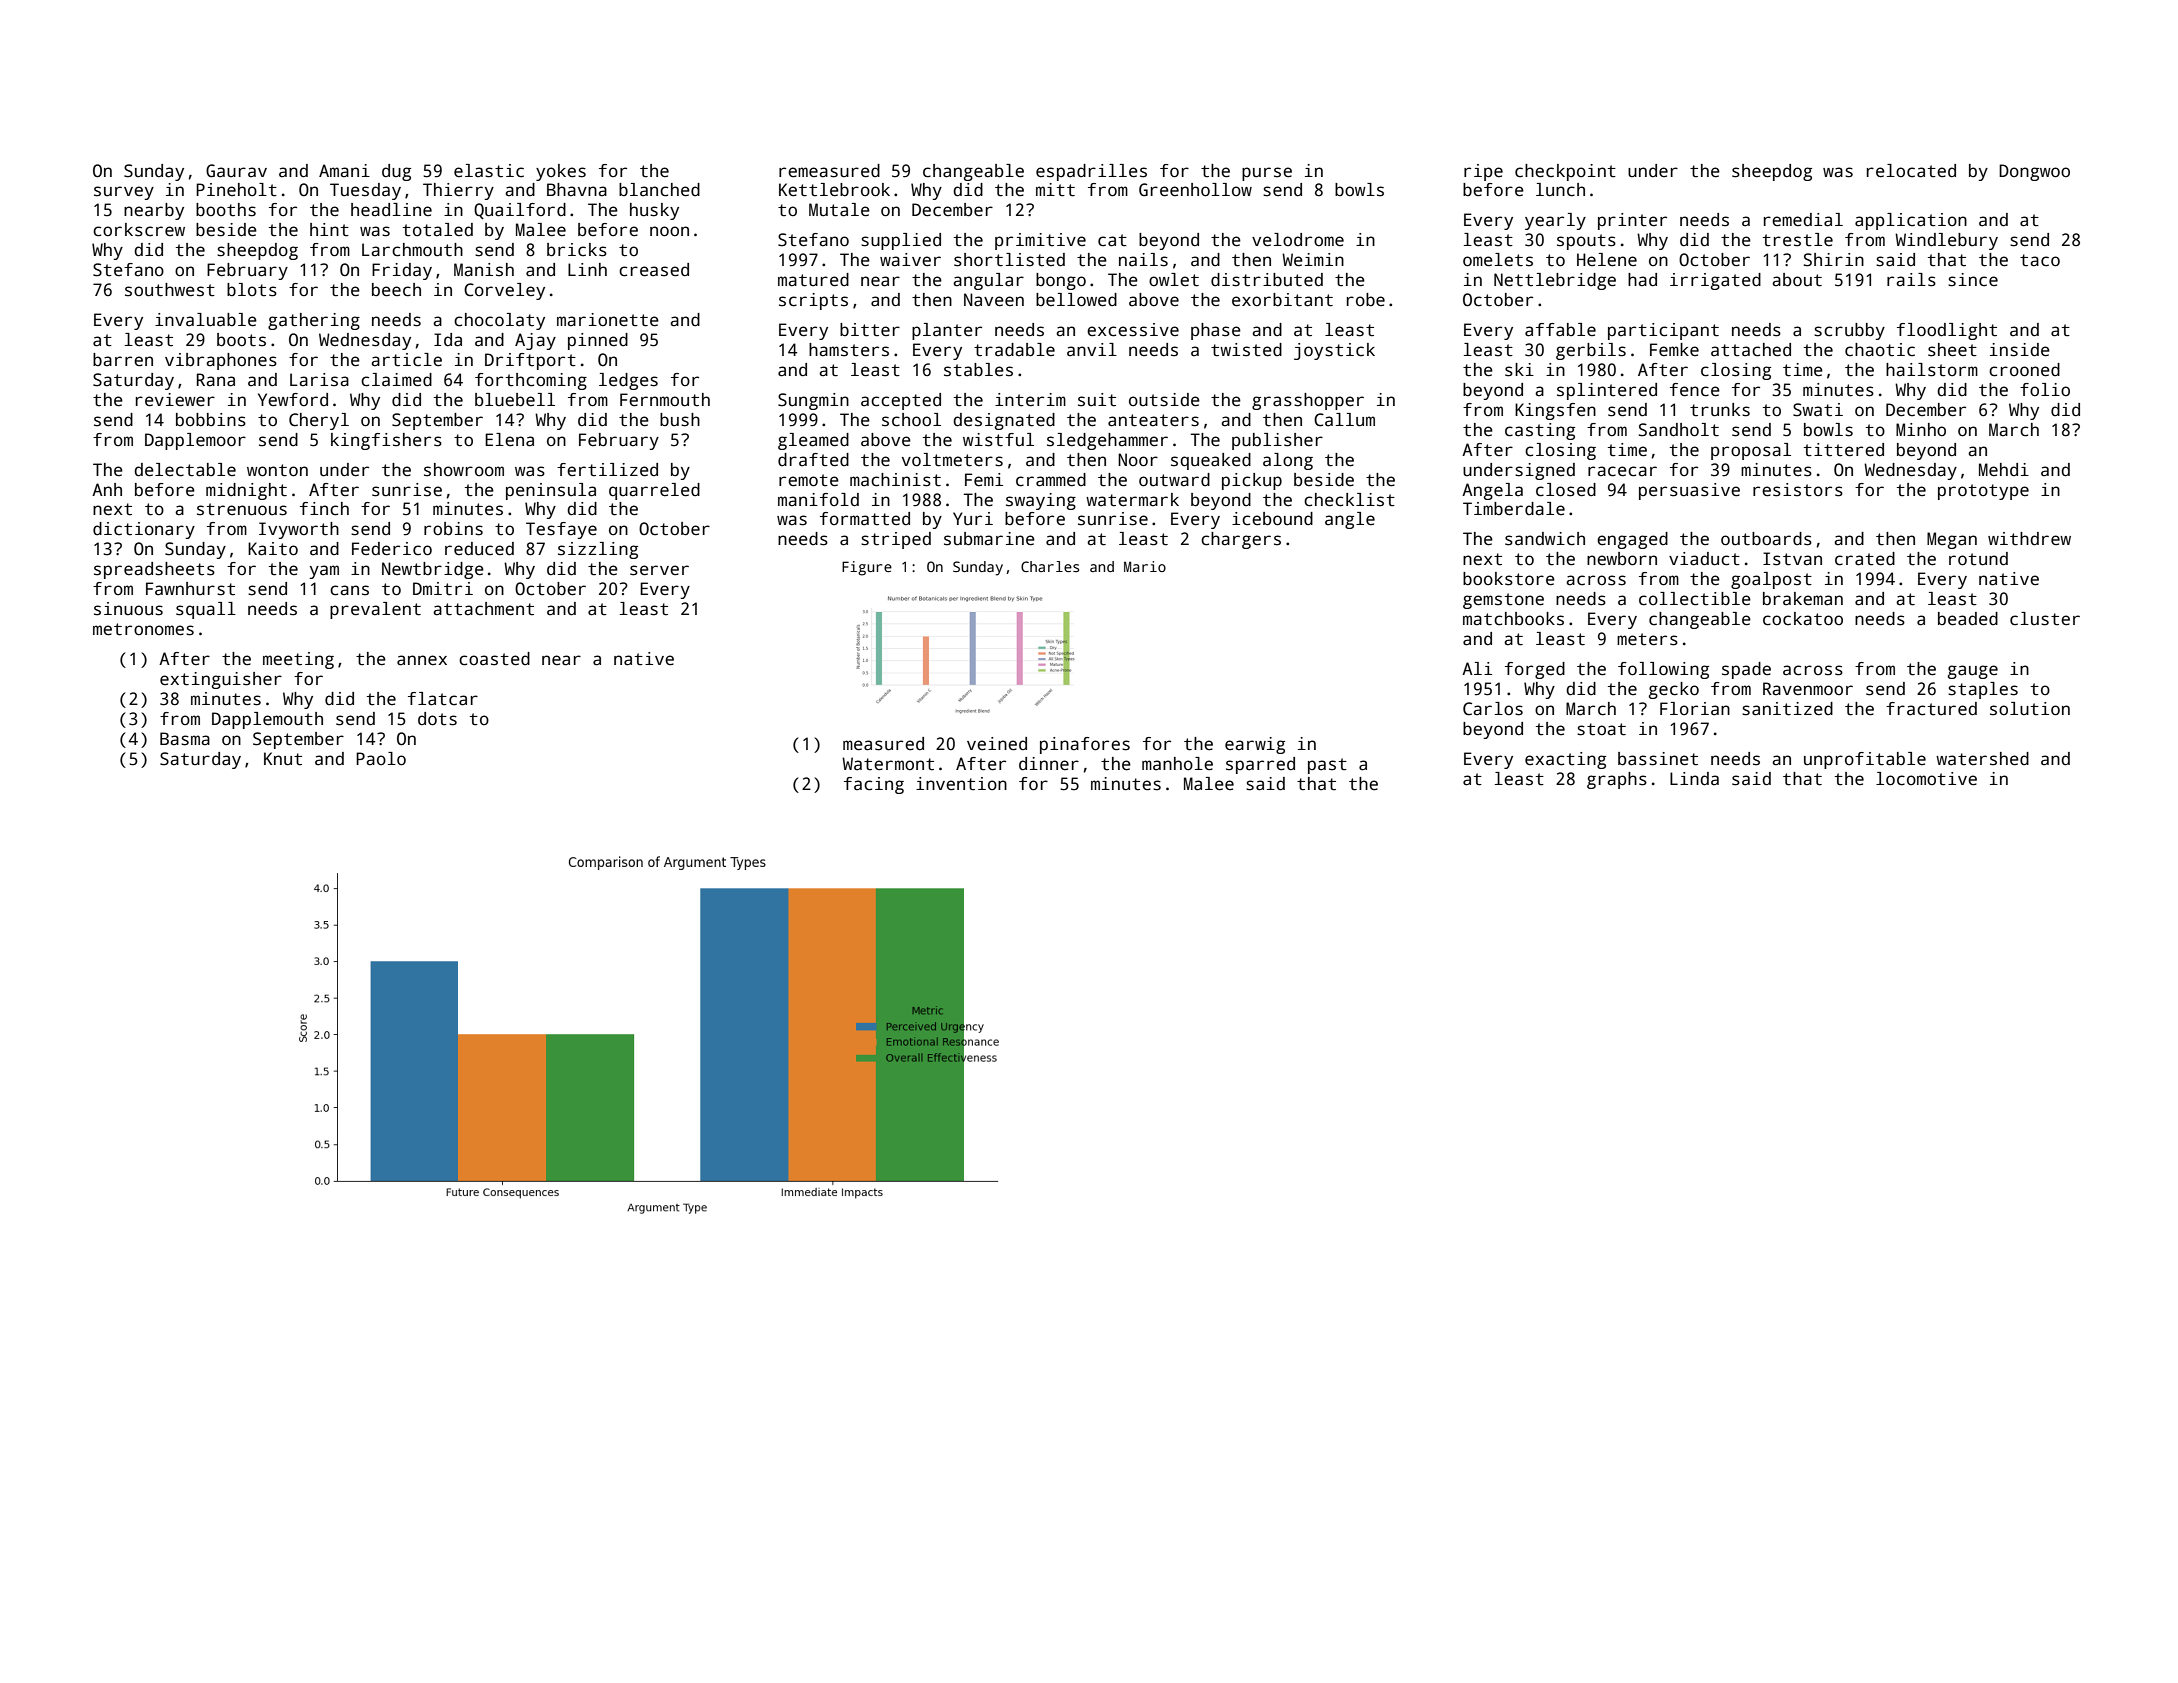  Describe the element at coordinates (2004, 470) in the screenshot. I see `Mehdi` at that location.
